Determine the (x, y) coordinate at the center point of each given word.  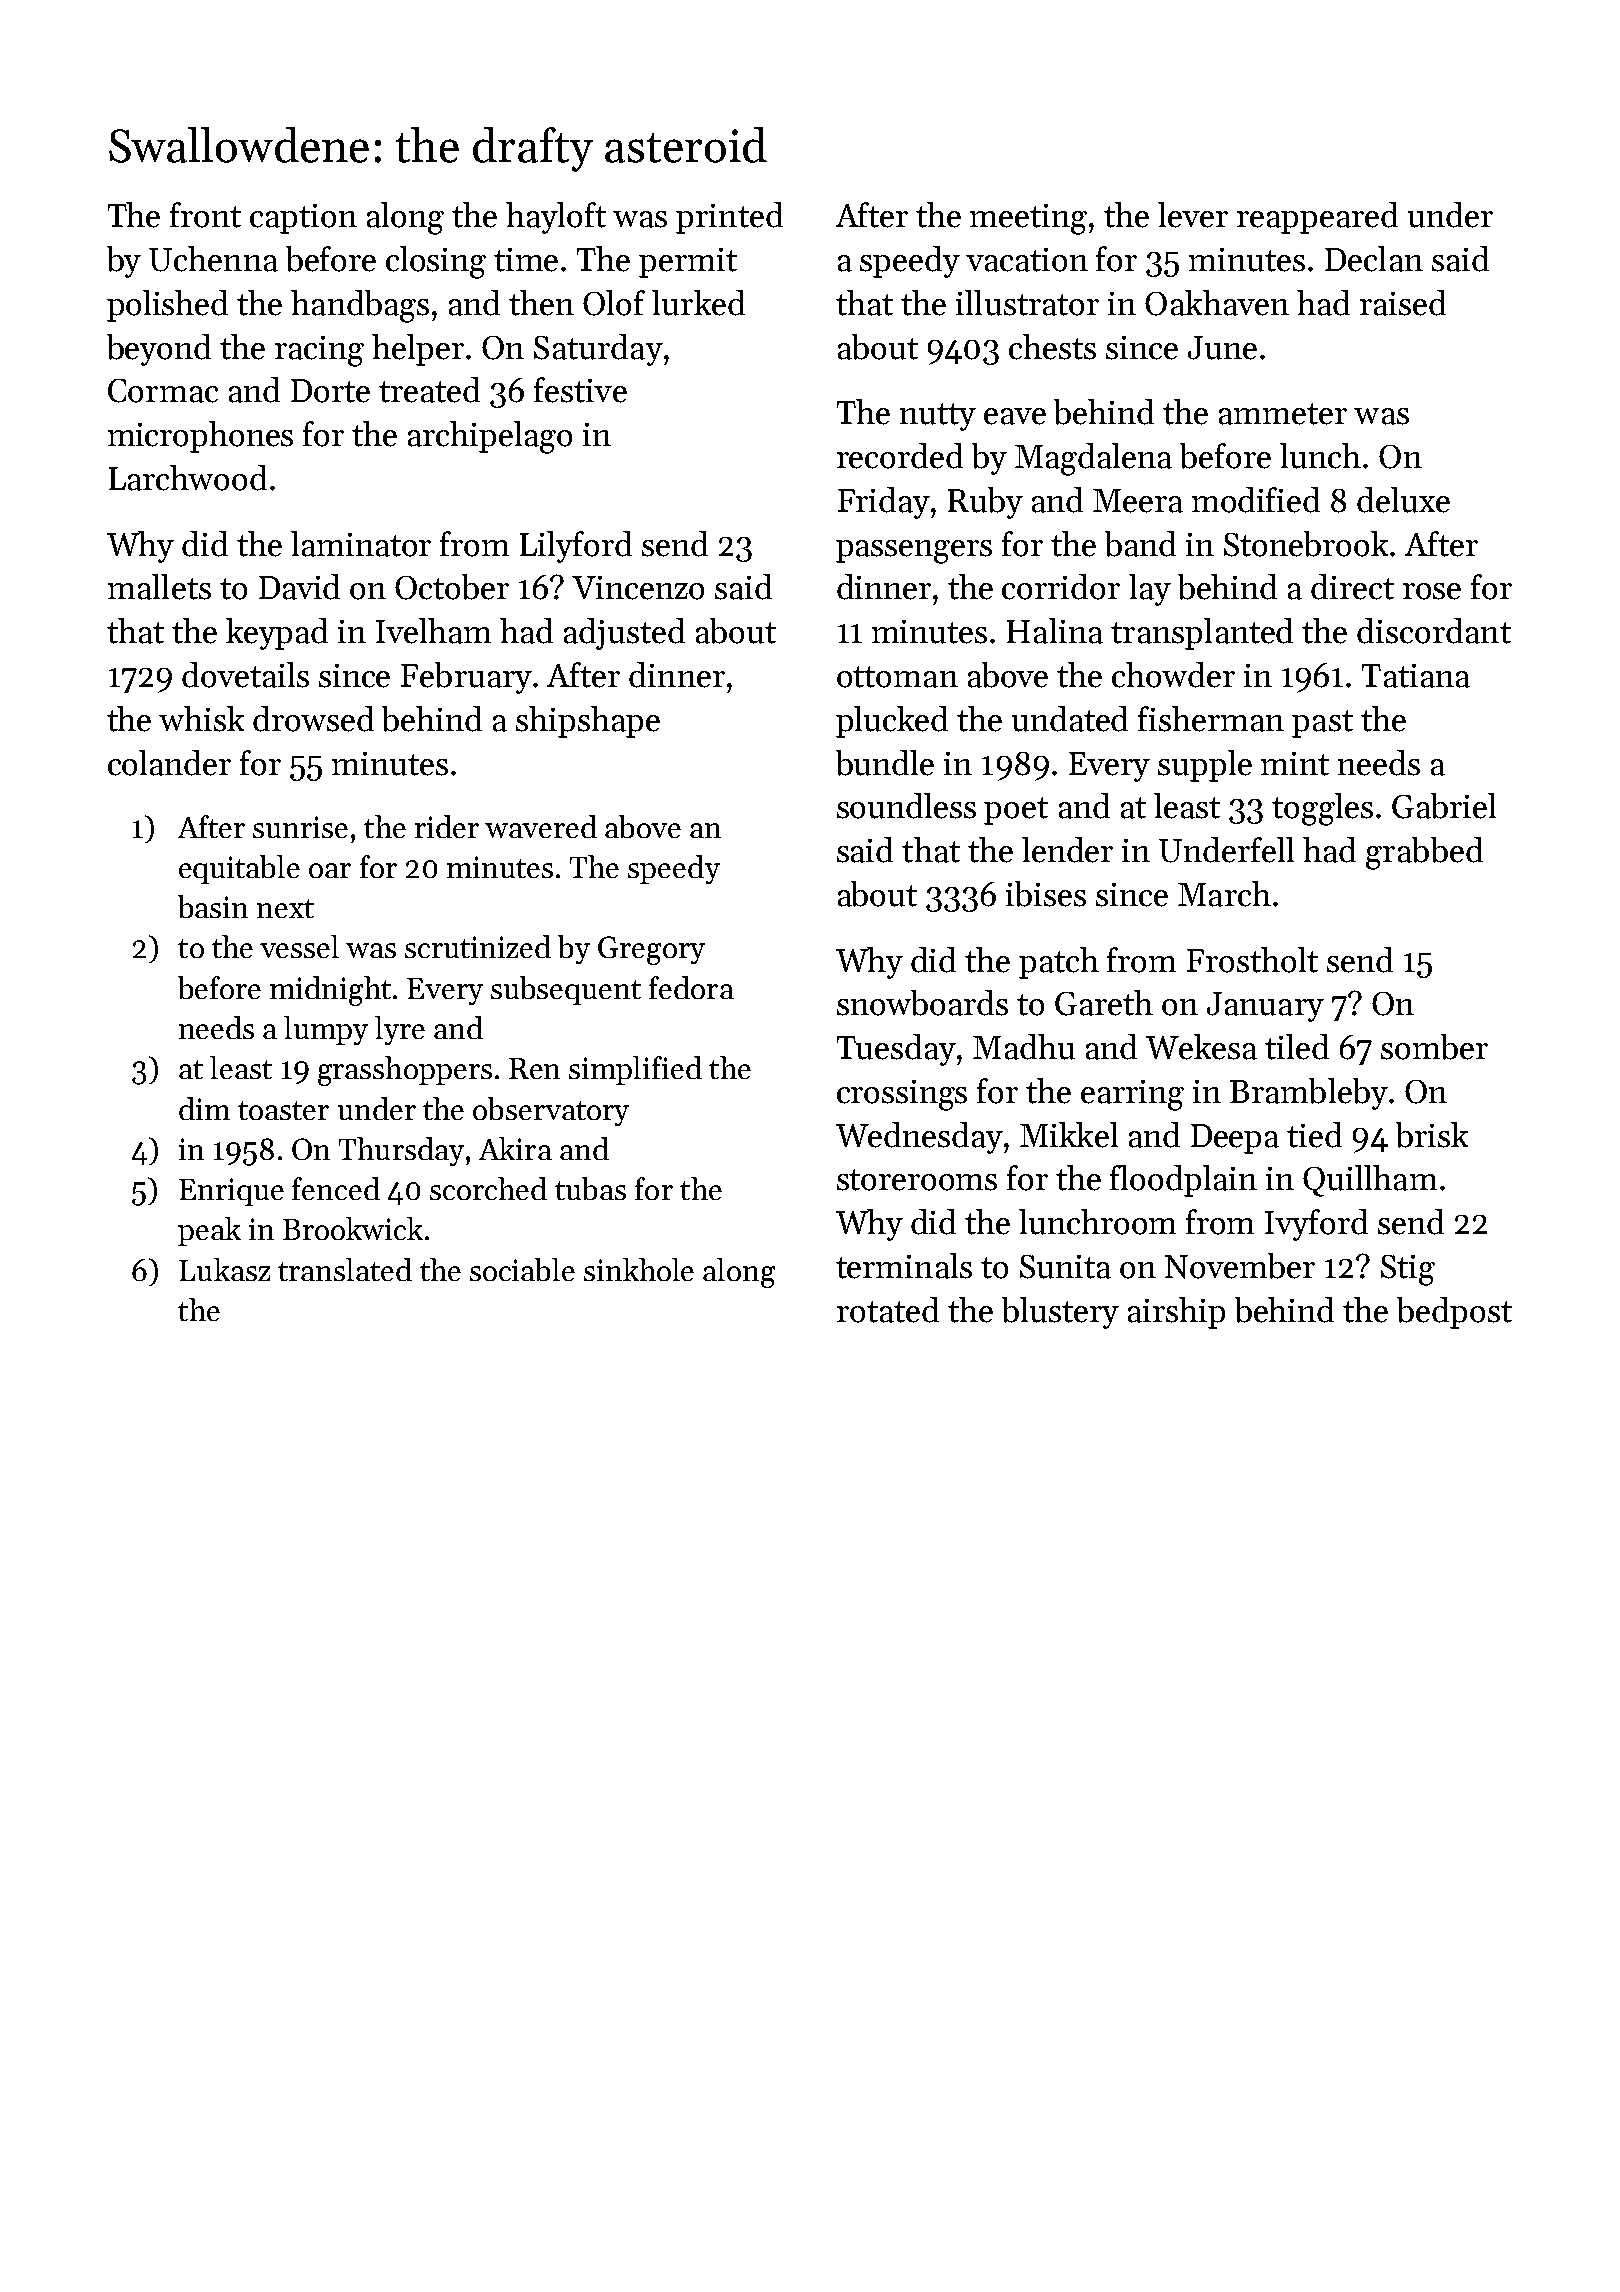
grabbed (1424, 853)
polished (167, 306)
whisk (201, 719)
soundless (906, 806)
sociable (522, 1269)
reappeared (1317, 218)
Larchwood (188, 478)
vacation (1027, 260)
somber (1434, 1047)
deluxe (1403, 500)
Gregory (651, 950)
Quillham (1370, 1181)
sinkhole (639, 1269)
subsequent (566, 990)
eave (1015, 416)
